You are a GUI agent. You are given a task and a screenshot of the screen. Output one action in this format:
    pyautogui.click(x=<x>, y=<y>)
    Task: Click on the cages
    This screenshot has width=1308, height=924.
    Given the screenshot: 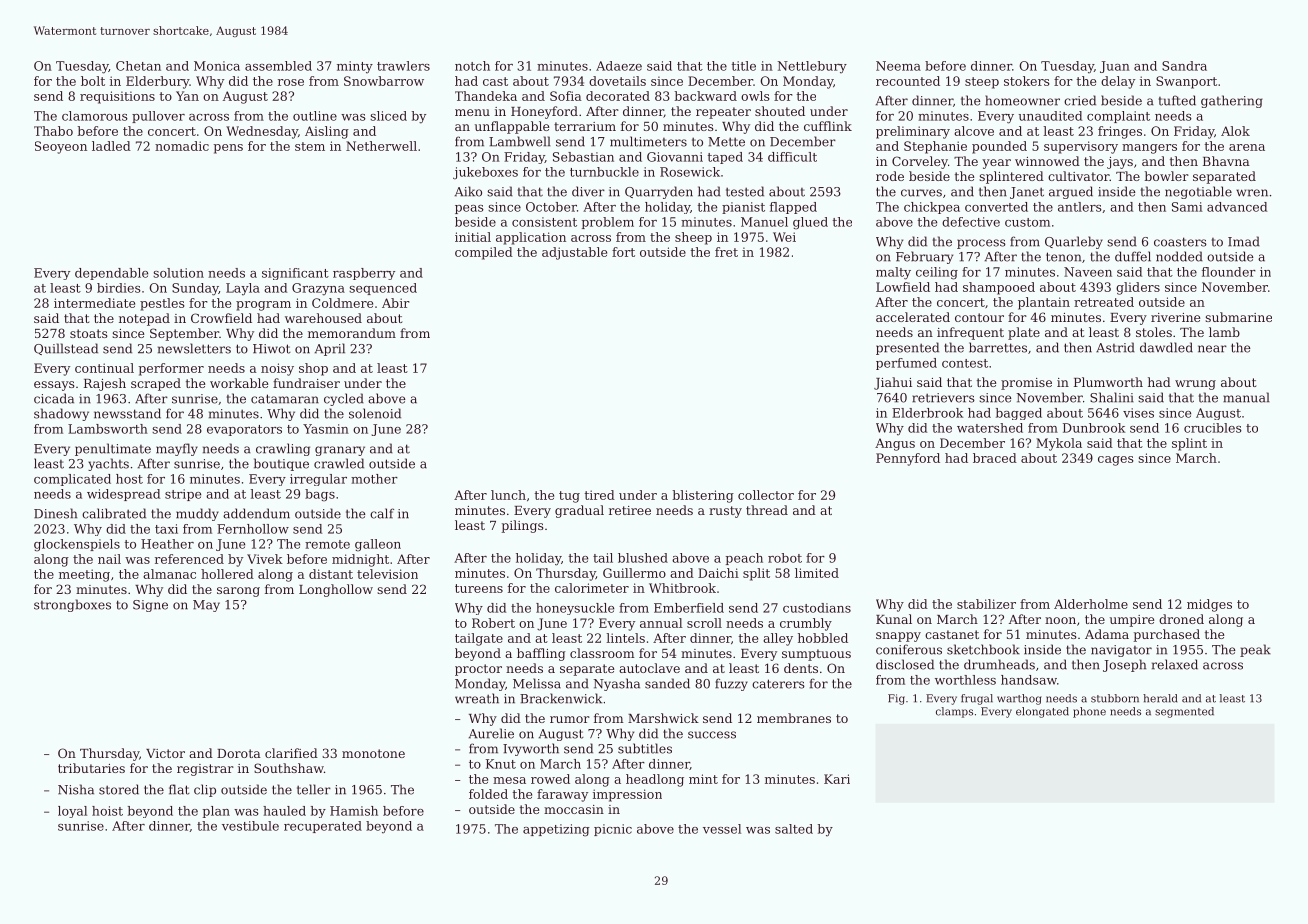 What is the action you would take?
    pyautogui.click(x=1115, y=461)
